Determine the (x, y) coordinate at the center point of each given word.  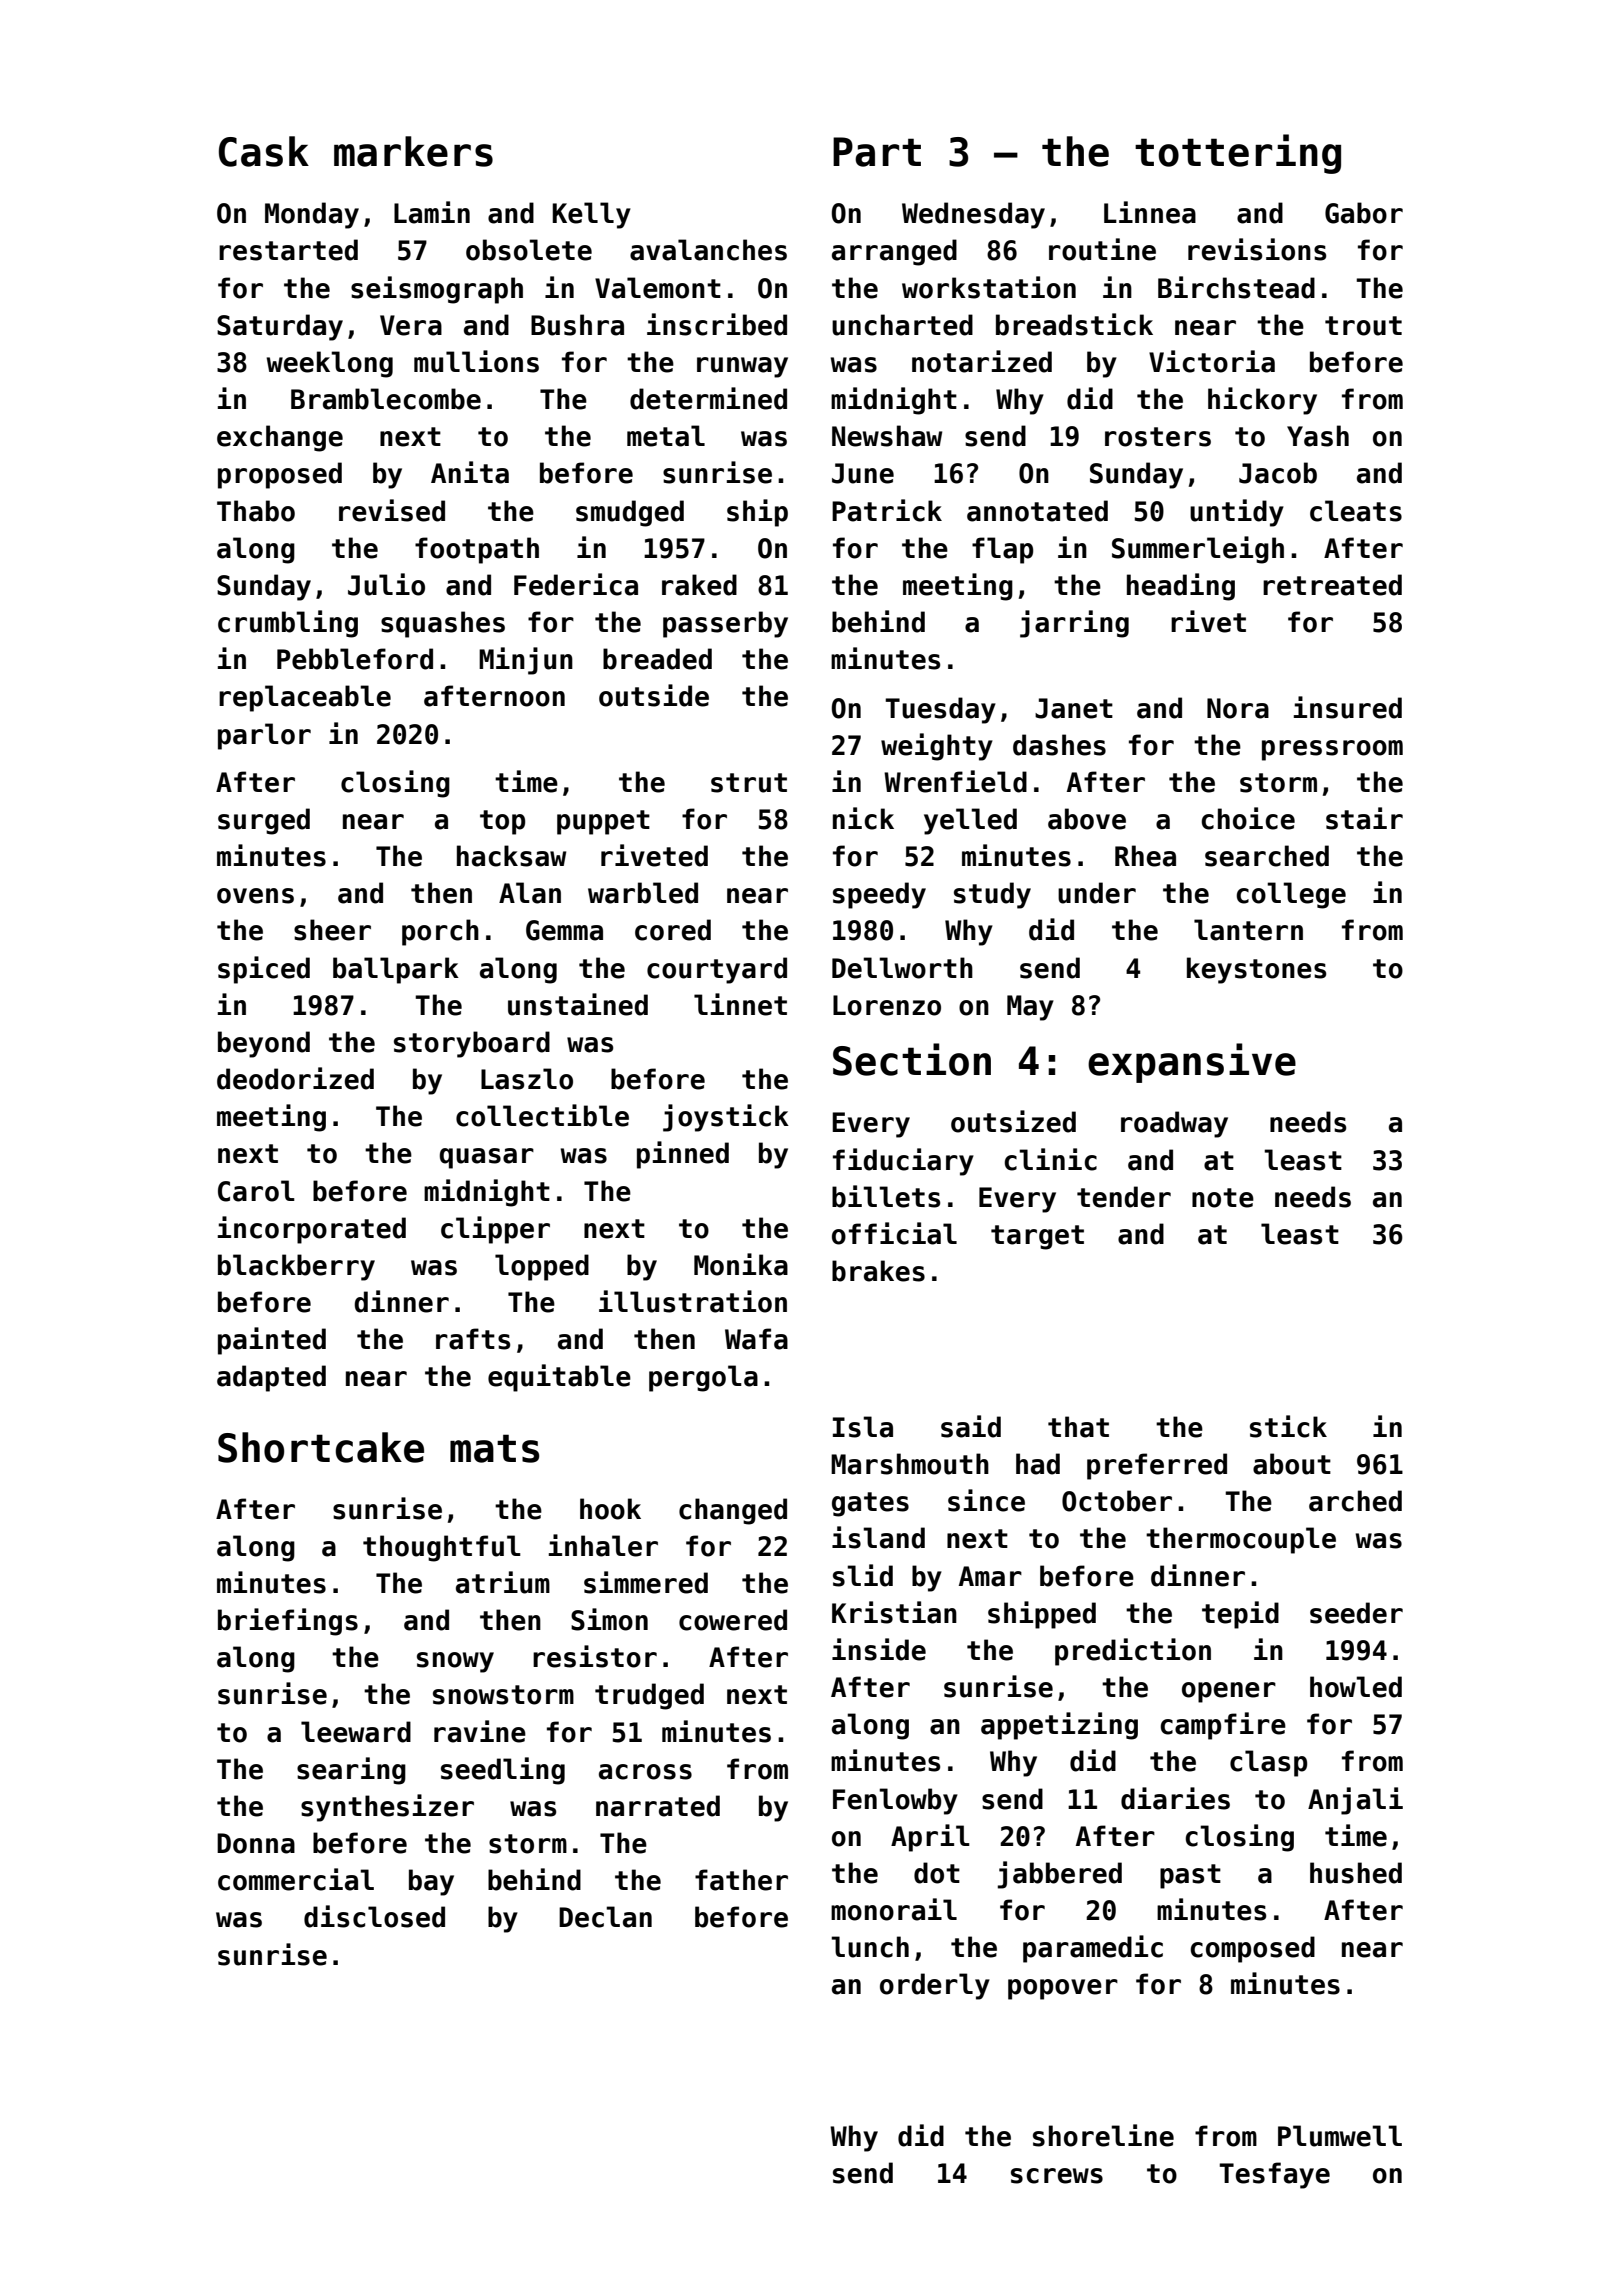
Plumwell (1340, 2136)
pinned (683, 1155)
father (741, 1880)
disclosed (374, 1916)
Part (877, 152)
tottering (1238, 154)
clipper (495, 1230)
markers (413, 151)
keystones (1256, 970)
